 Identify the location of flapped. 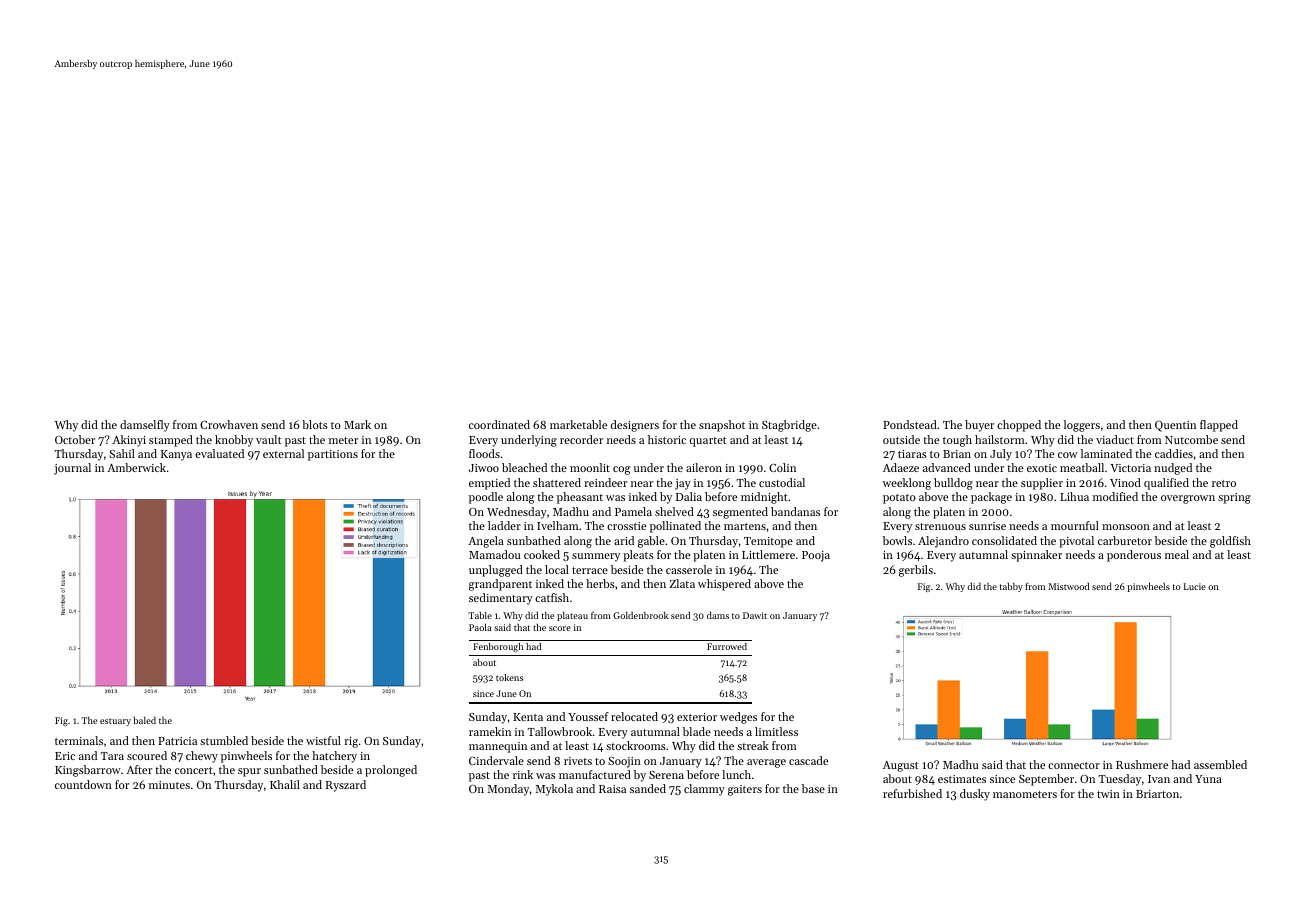
(1219, 426).
